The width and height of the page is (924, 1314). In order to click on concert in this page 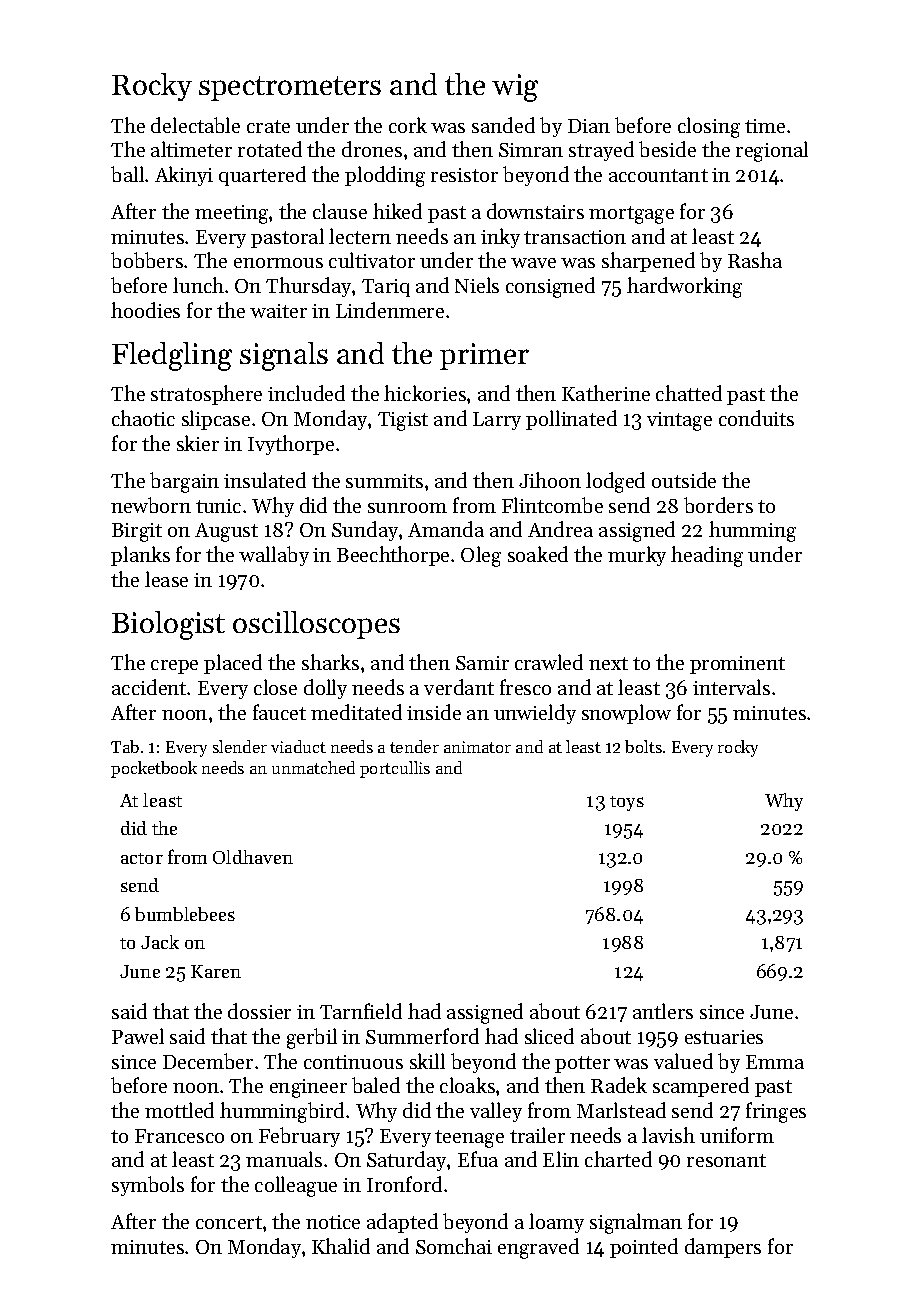, I will do `click(229, 1222)`.
